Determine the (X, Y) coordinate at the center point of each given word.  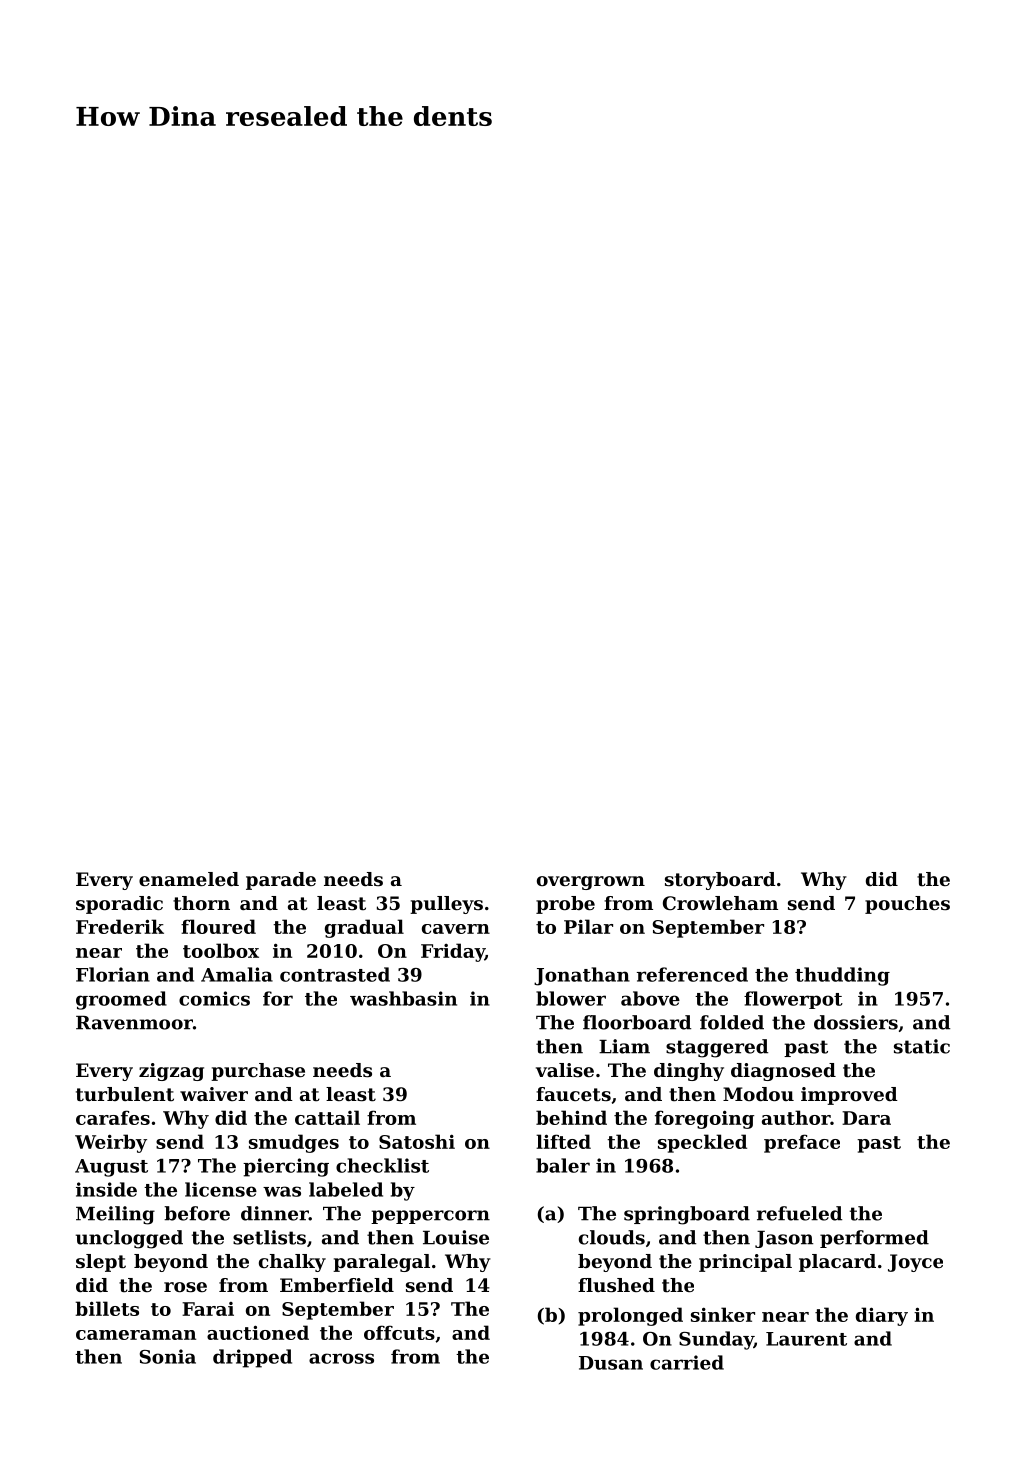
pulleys (446, 905)
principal (745, 1263)
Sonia (168, 1356)
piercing (286, 1167)
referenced (692, 974)
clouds (612, 1237)
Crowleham (720, 903)
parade (281, 881)
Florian (113, 974)
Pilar (588, 926)
